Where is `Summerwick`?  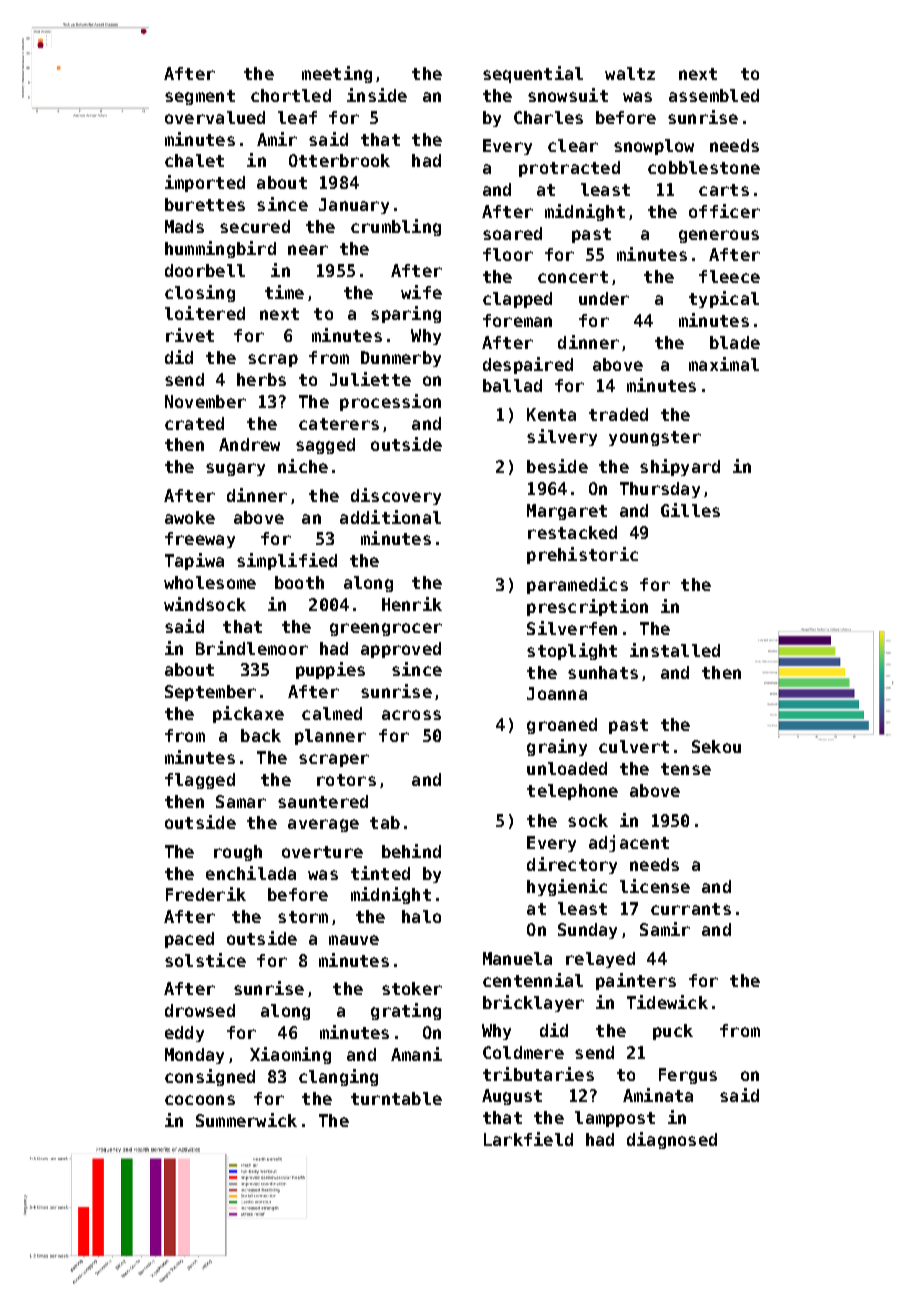 Summerwick is located at coordinates (246, 1120).
